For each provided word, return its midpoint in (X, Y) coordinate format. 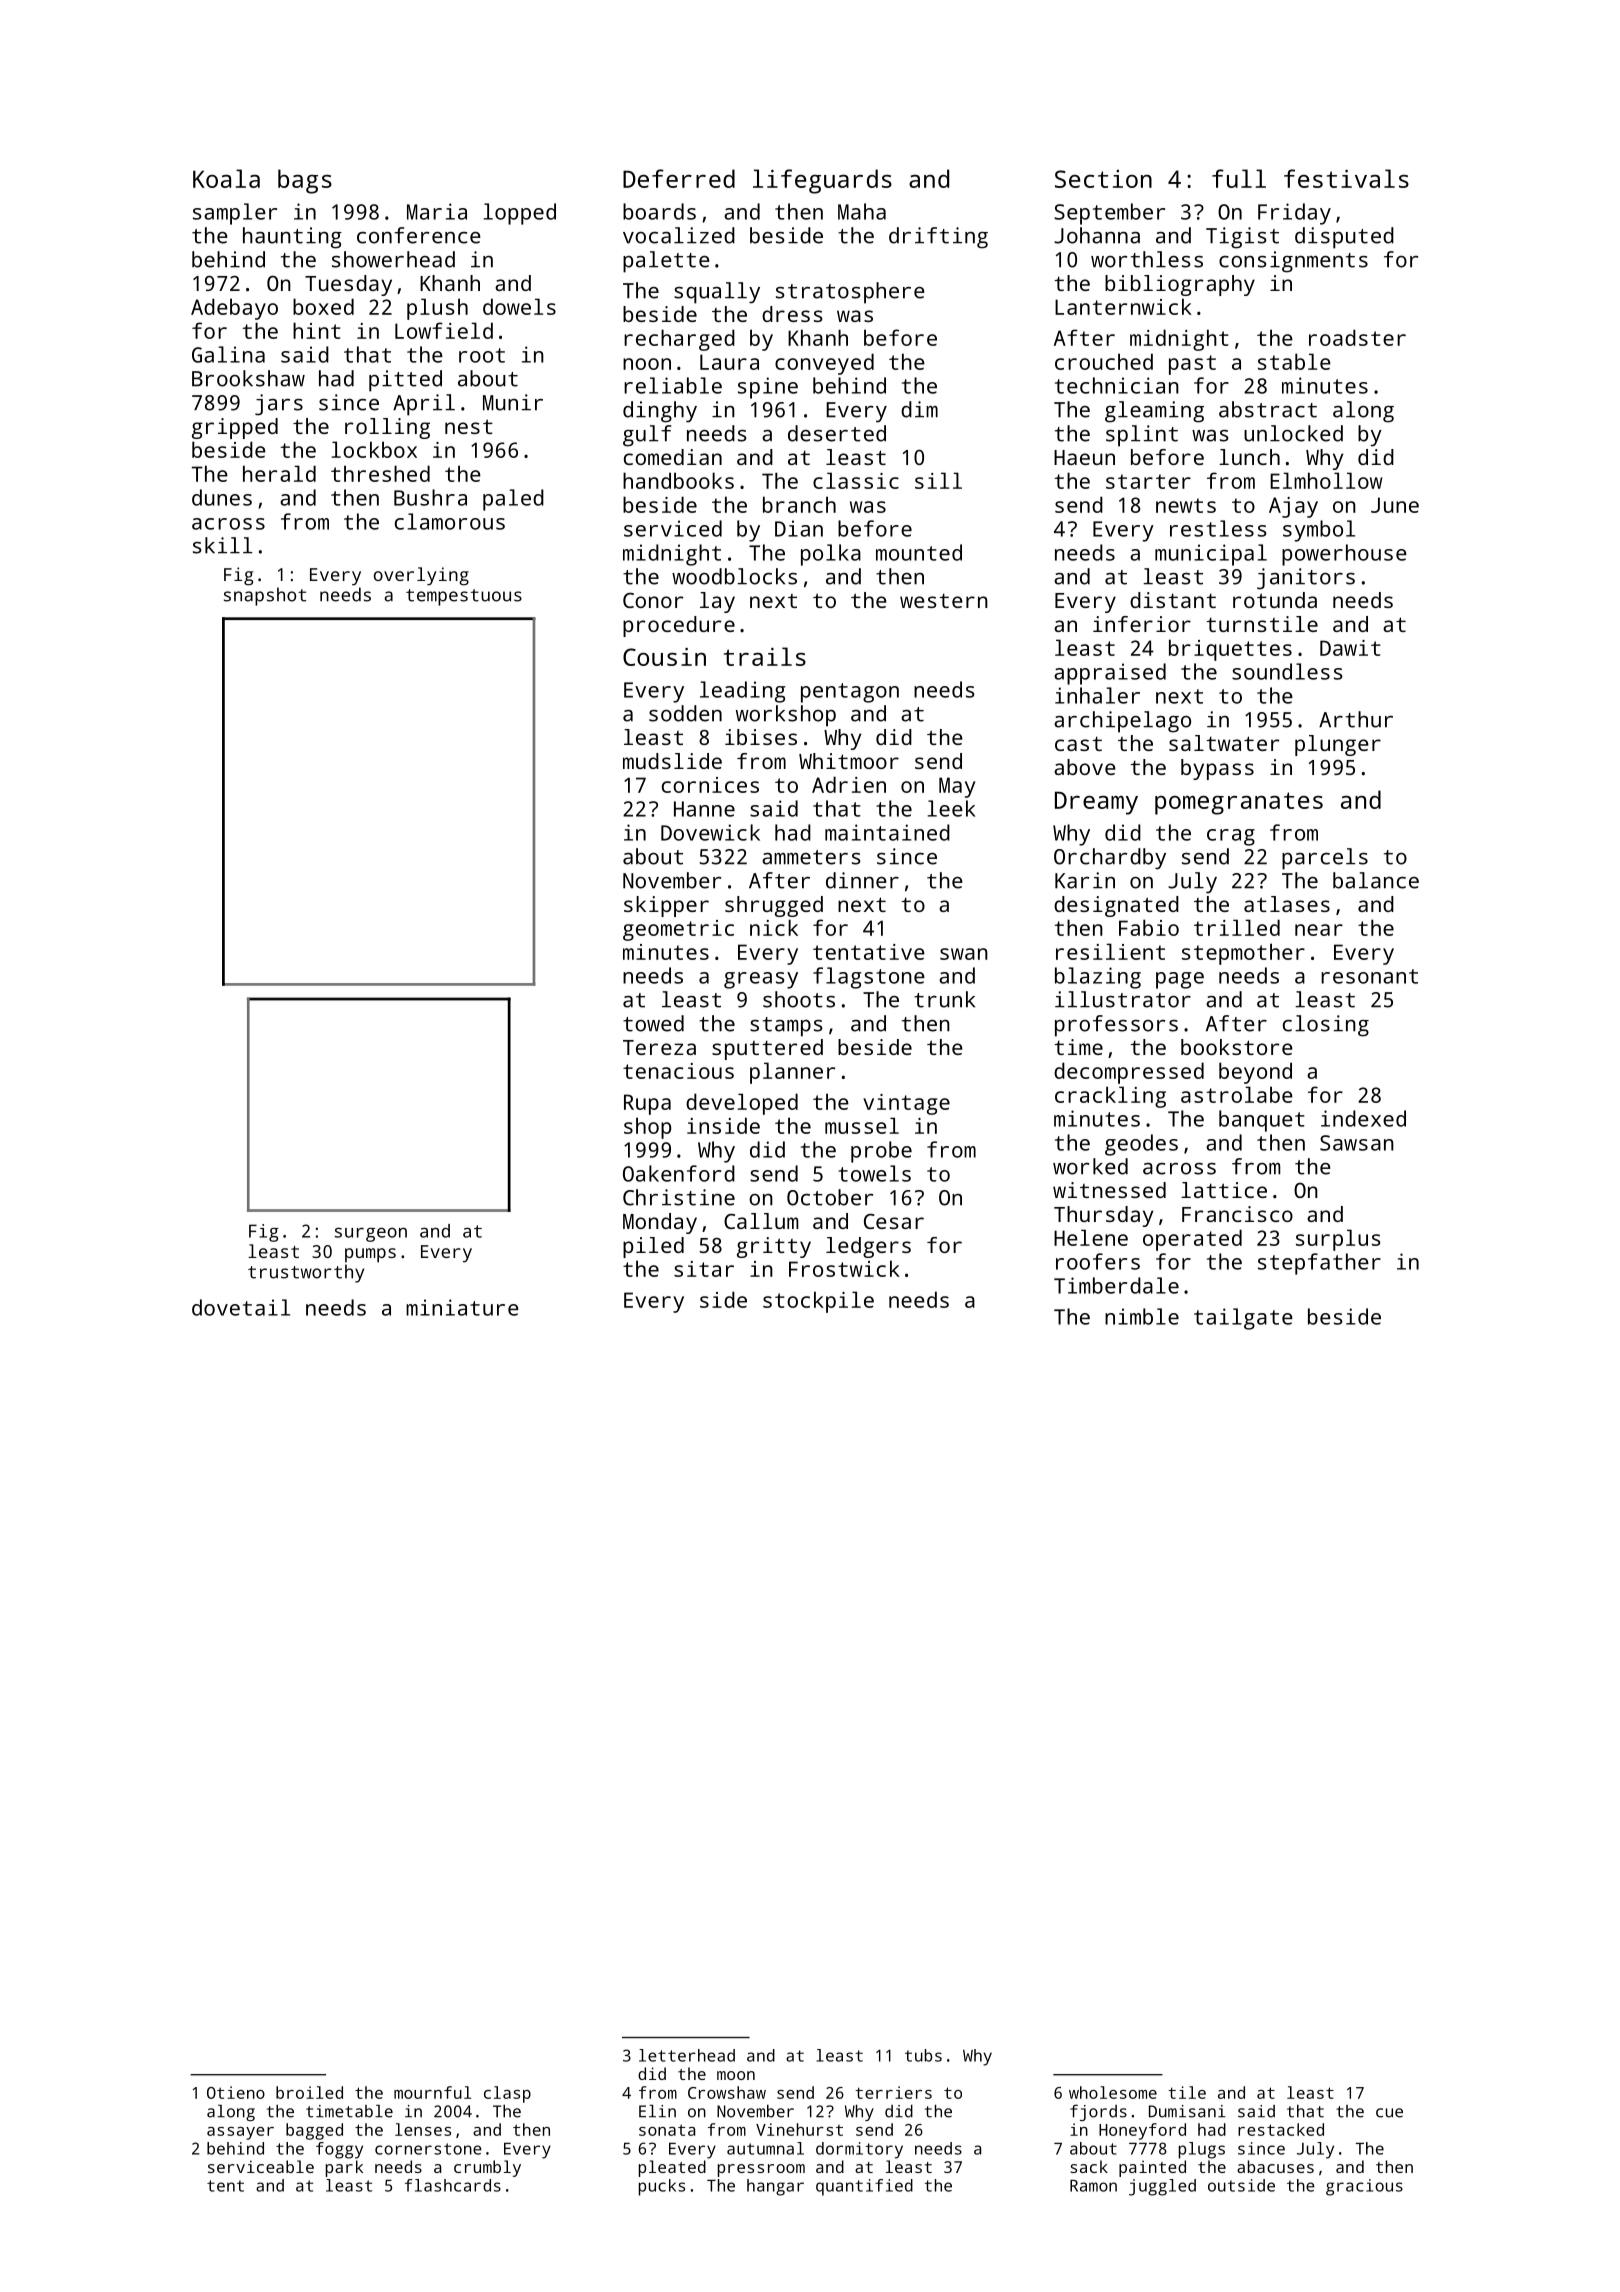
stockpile (818, 1302)
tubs (923, 2055)
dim (919, 409)
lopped (520, 214)
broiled (309, 2092)
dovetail (241, 1307)
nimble (1142, 1316)
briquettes (1230, 650)
